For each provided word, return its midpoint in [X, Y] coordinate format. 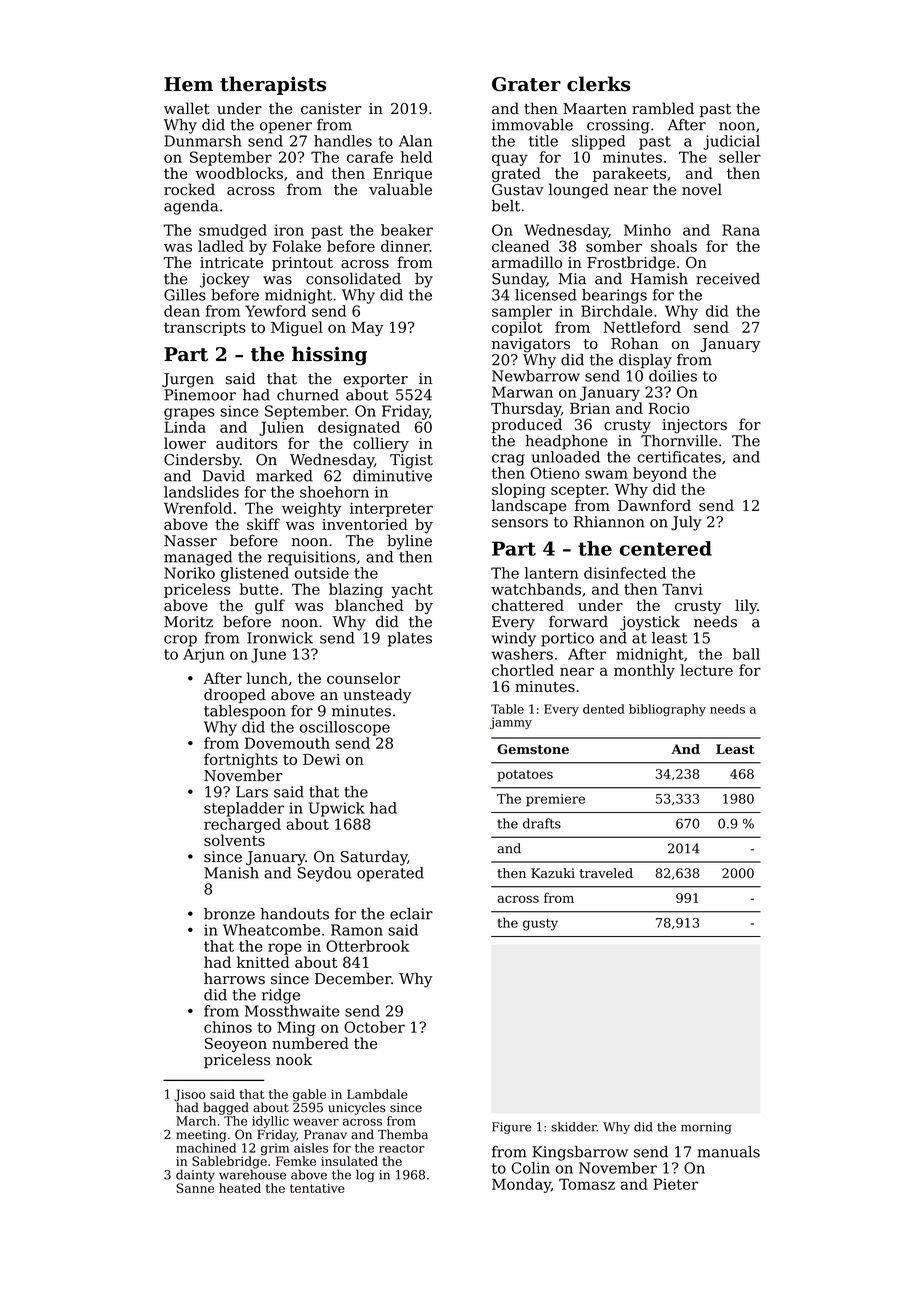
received [728, 279]
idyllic [270, 1122]
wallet [187, 108]
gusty [540, 924]
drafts [542, 823]
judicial [731, 142]
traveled [606, 873]
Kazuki [553, 873]
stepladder [244, 809]
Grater [526, 84]
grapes [189, 414]
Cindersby [202, 461]
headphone [566, 442]
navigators [531, 345]
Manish [231, 873]
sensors [520, 523]
